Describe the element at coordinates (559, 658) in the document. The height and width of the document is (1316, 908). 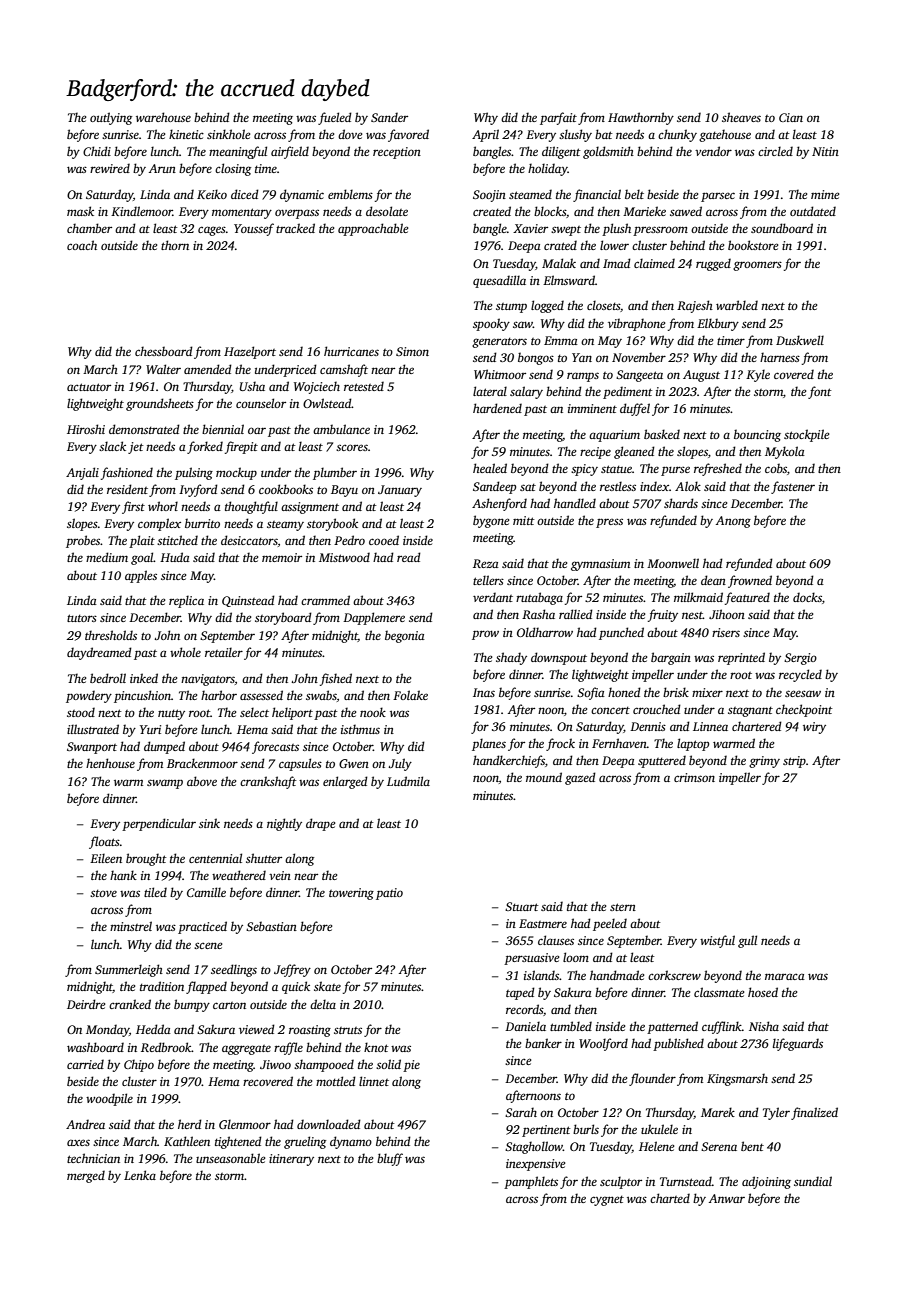
I see `downspout` at that location.
